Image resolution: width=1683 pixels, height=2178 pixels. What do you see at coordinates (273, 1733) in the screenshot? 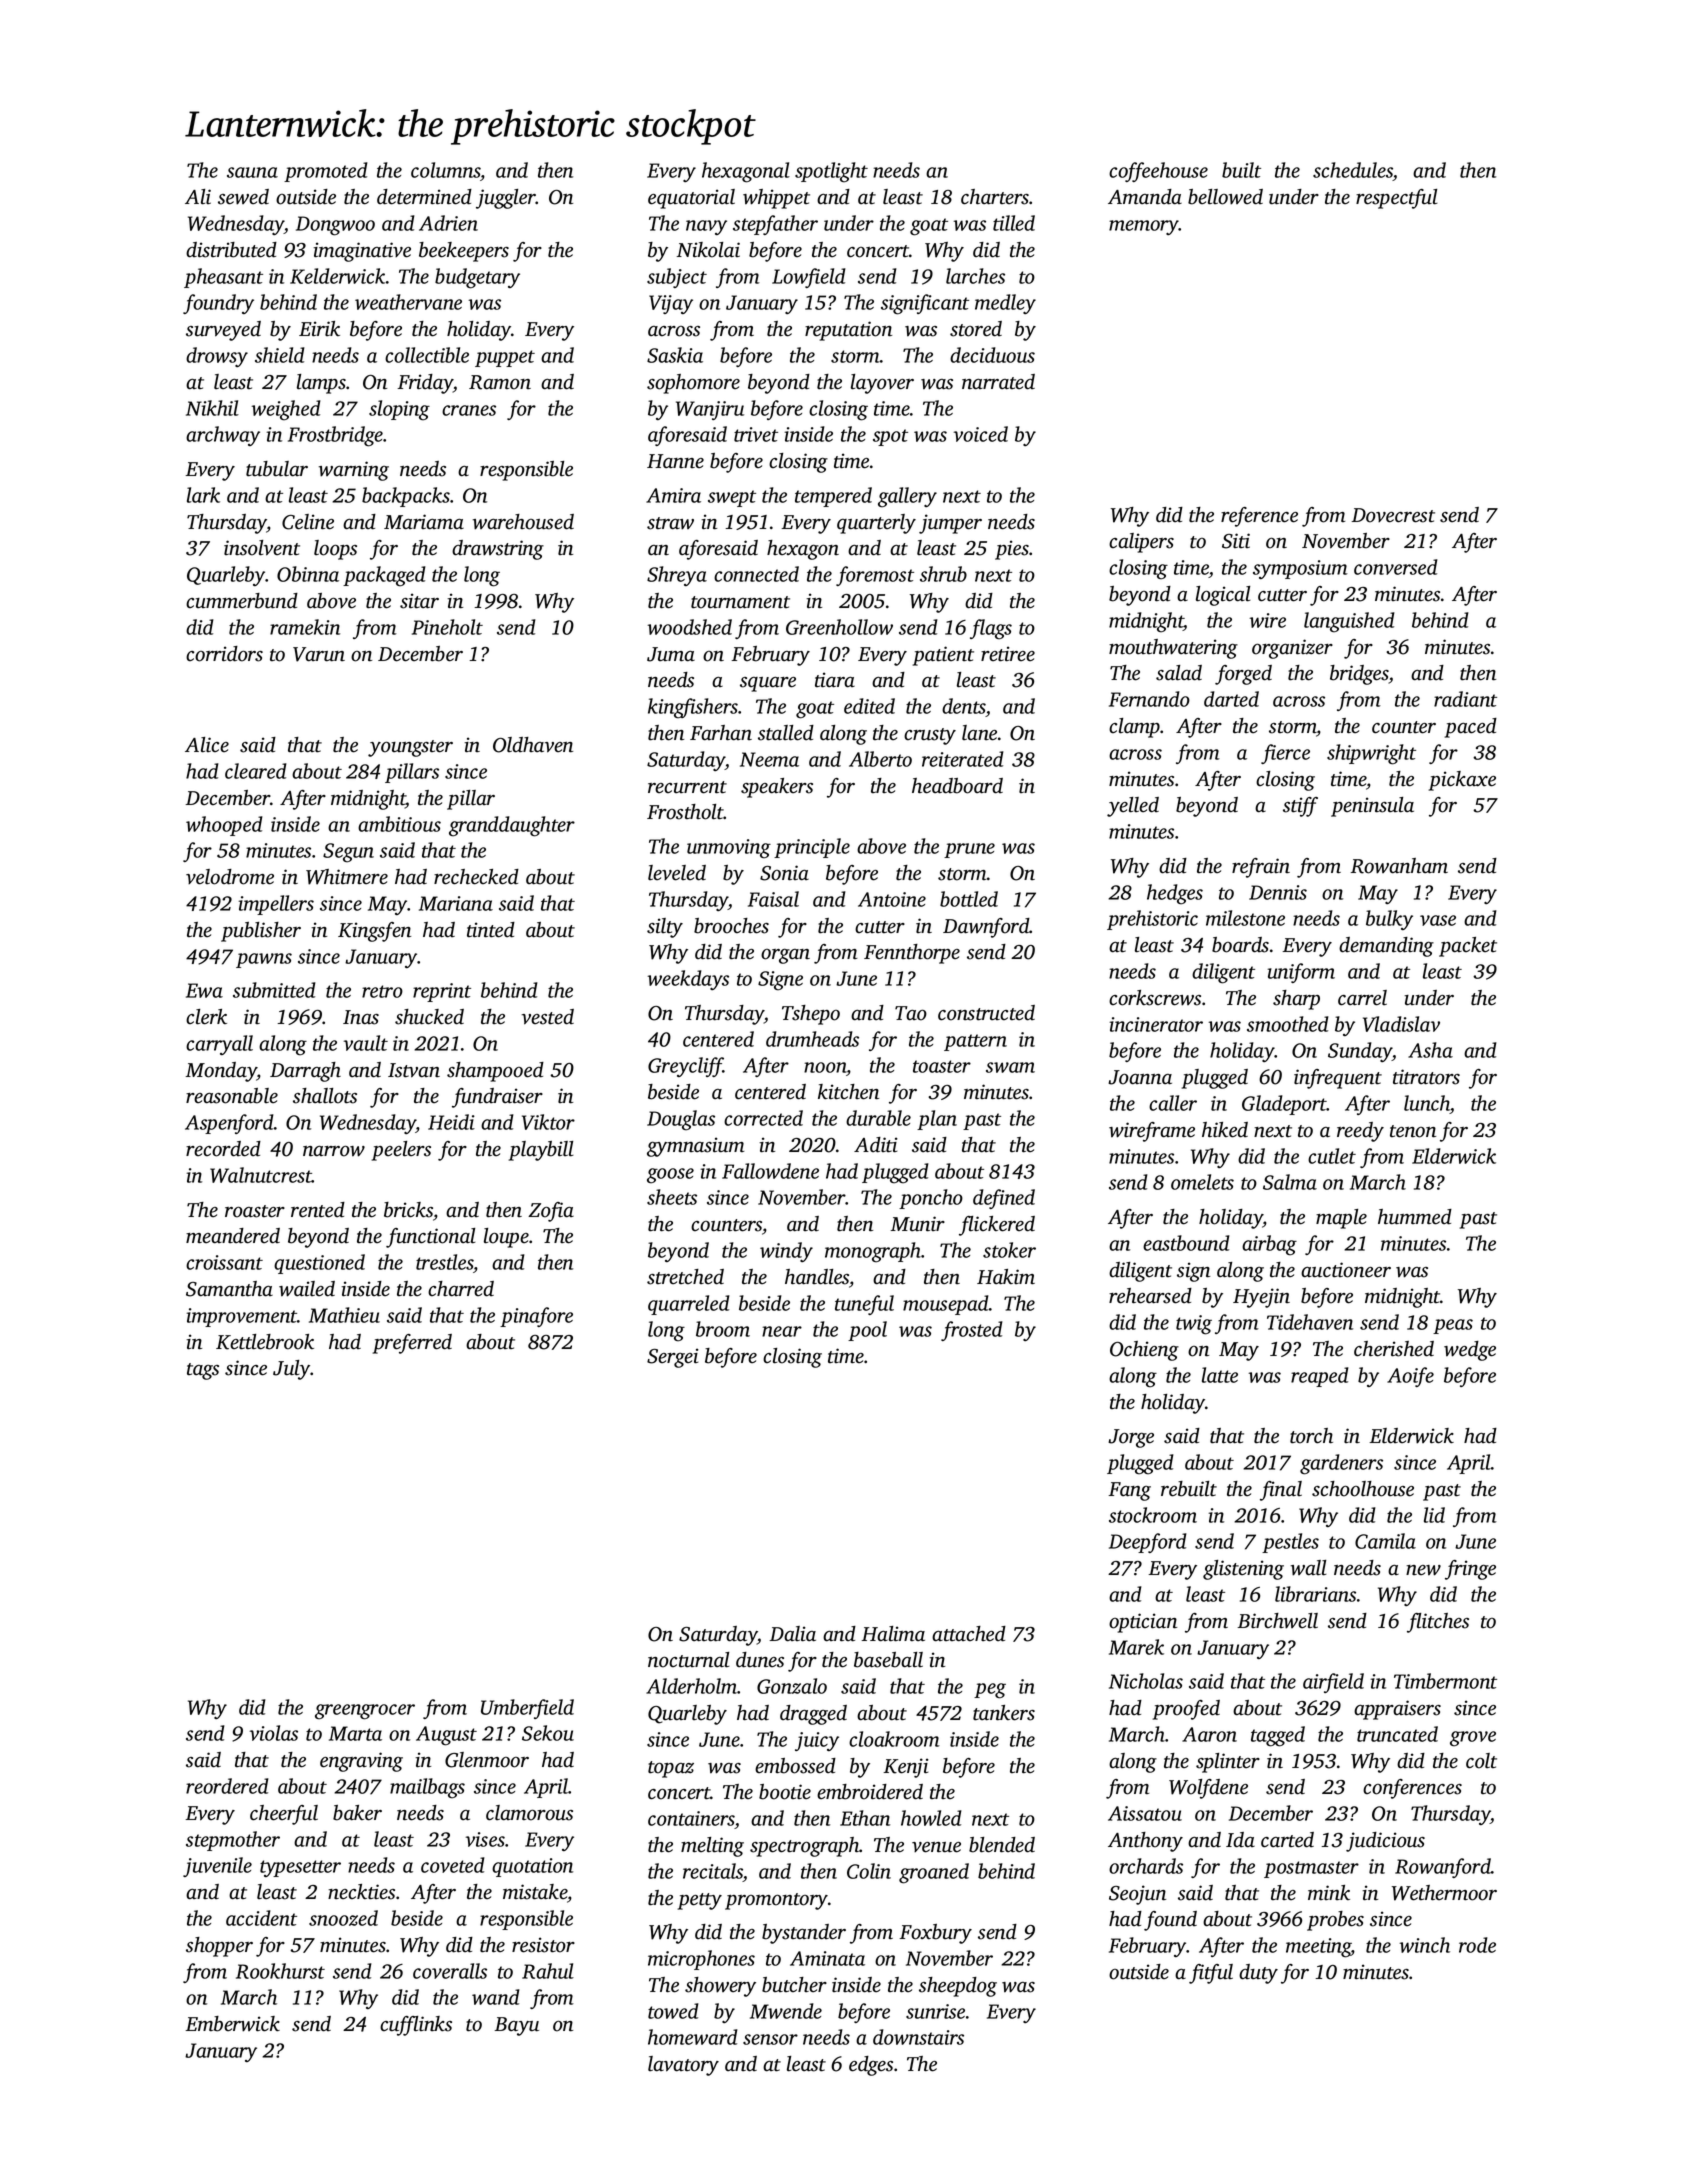
I see `violas` at bounding box center [273, 1733].
